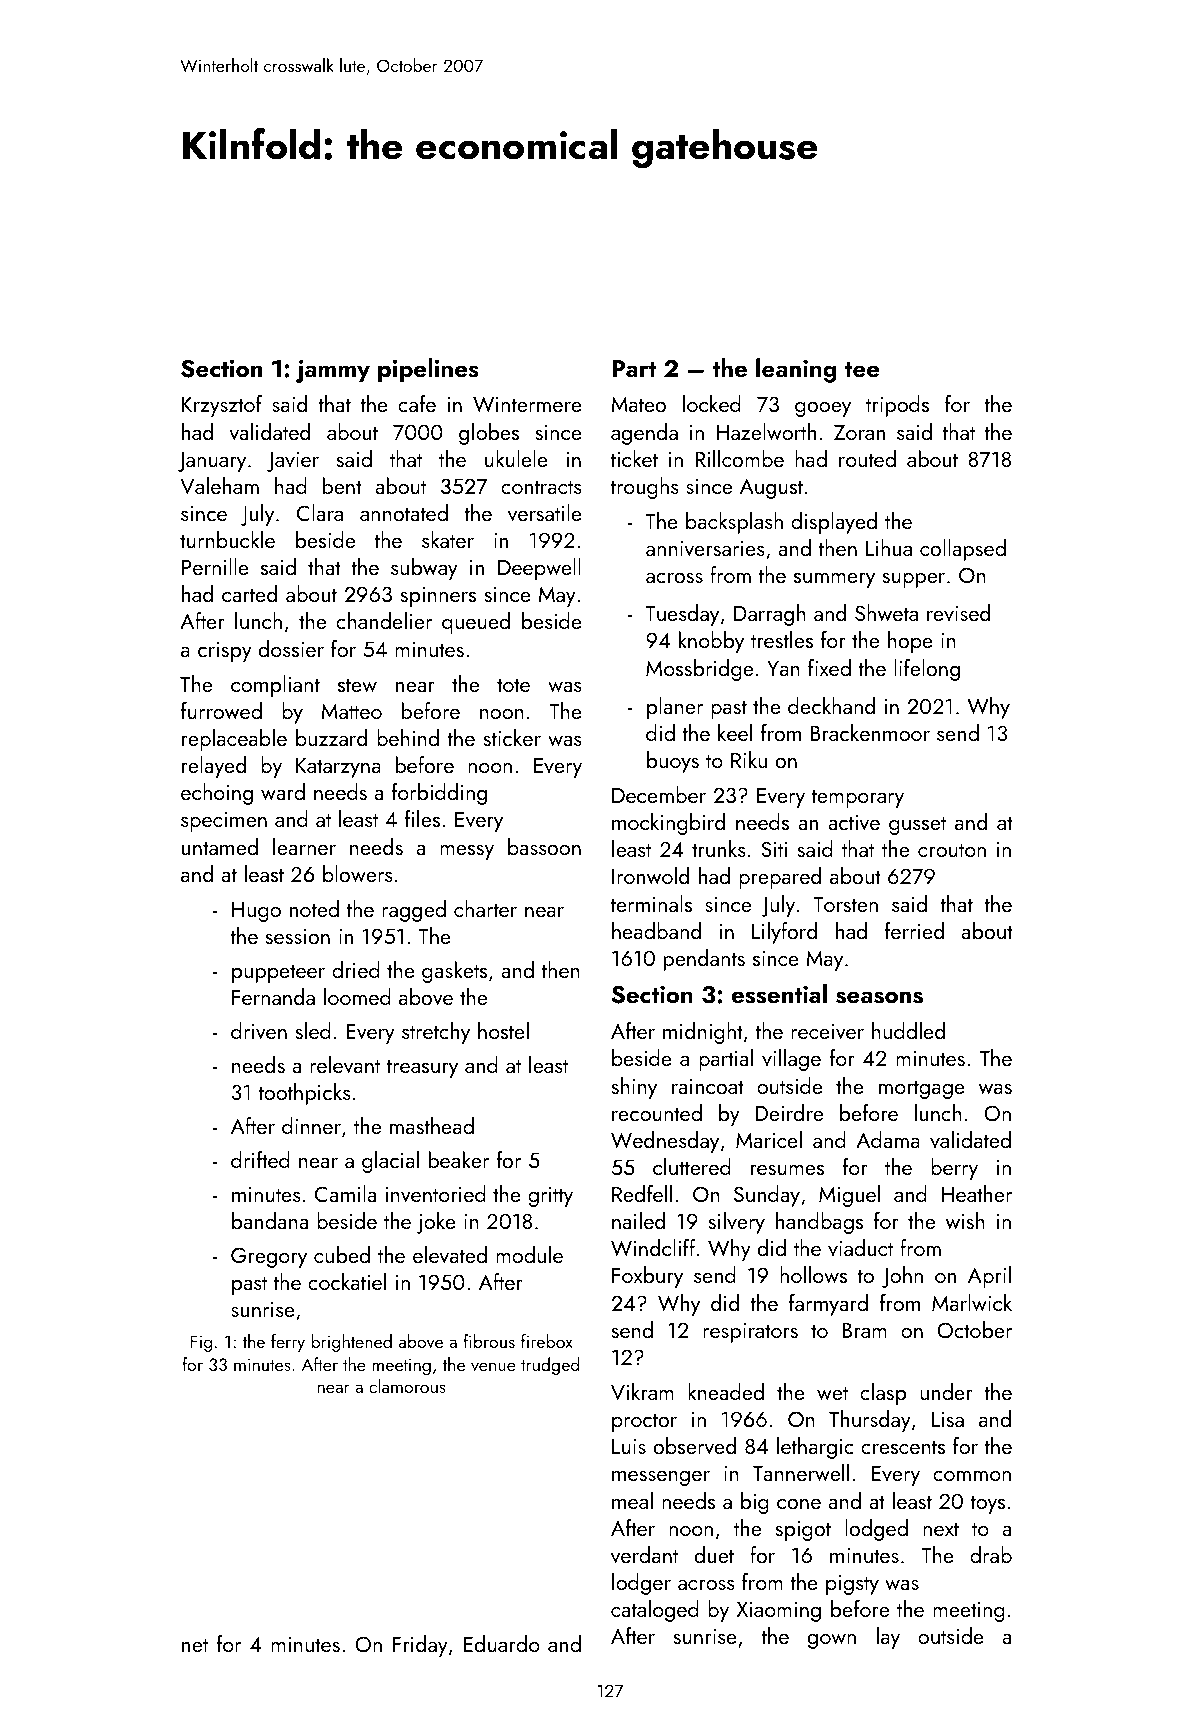 This screenshot has width=1193, height=1727. Describe the element at coordinates (897, 406) in the screenshot. I see `tripods` at that location.
